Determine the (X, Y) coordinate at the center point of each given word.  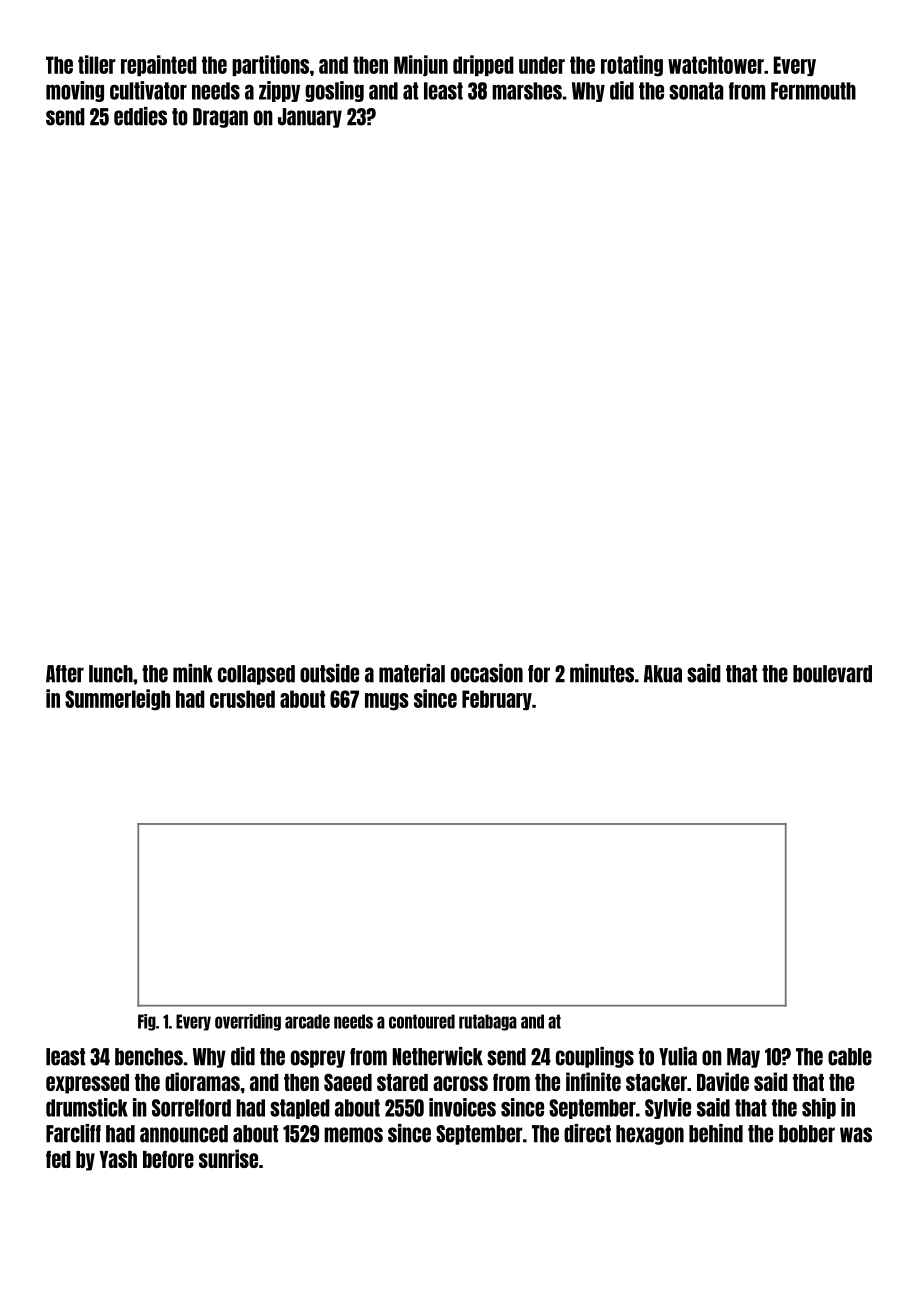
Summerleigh (117, 700)
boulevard (832, 674)
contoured (422, 1021)
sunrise (228, 1158)
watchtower (716, 65)
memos (353, 1135)
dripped (483, 65)
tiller (97, 64)
